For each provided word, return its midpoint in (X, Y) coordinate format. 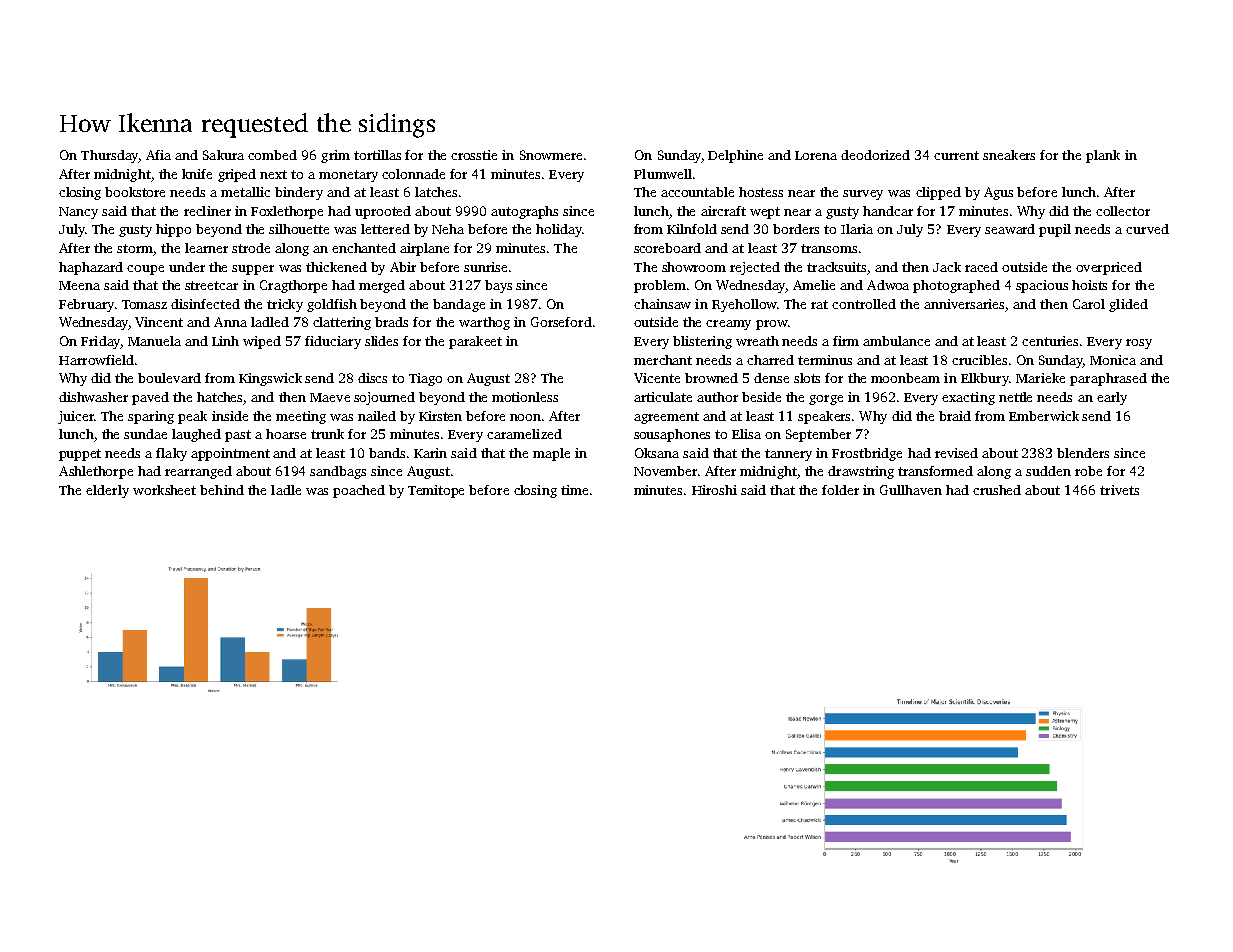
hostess (761, 192)
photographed (956, 286)
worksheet (164, 490)
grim (335, 156)
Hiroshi (714, 490)
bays (498, 286)
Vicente (657, 378)
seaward (1010, 229)
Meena (79, 285)
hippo (173, 230)
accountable (697, 192)
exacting (968, 398)
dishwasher (93, 397)
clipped (938, 193)
